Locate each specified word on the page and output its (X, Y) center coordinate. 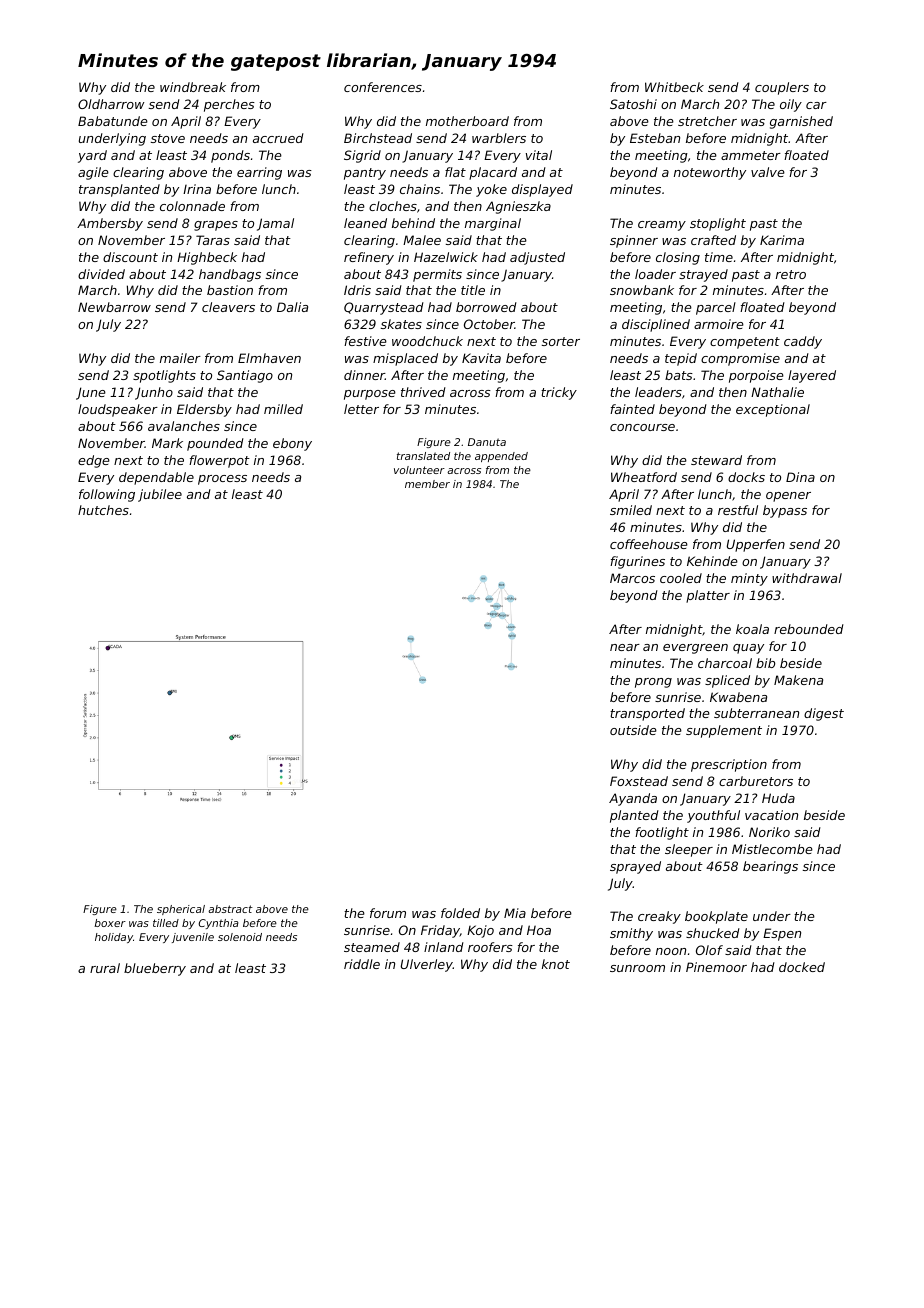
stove (168, 138)
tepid (681, 359)
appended (501, 457)
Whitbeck (674, 87)
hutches (103, 510)
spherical (181, 910)
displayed (542, 190)
